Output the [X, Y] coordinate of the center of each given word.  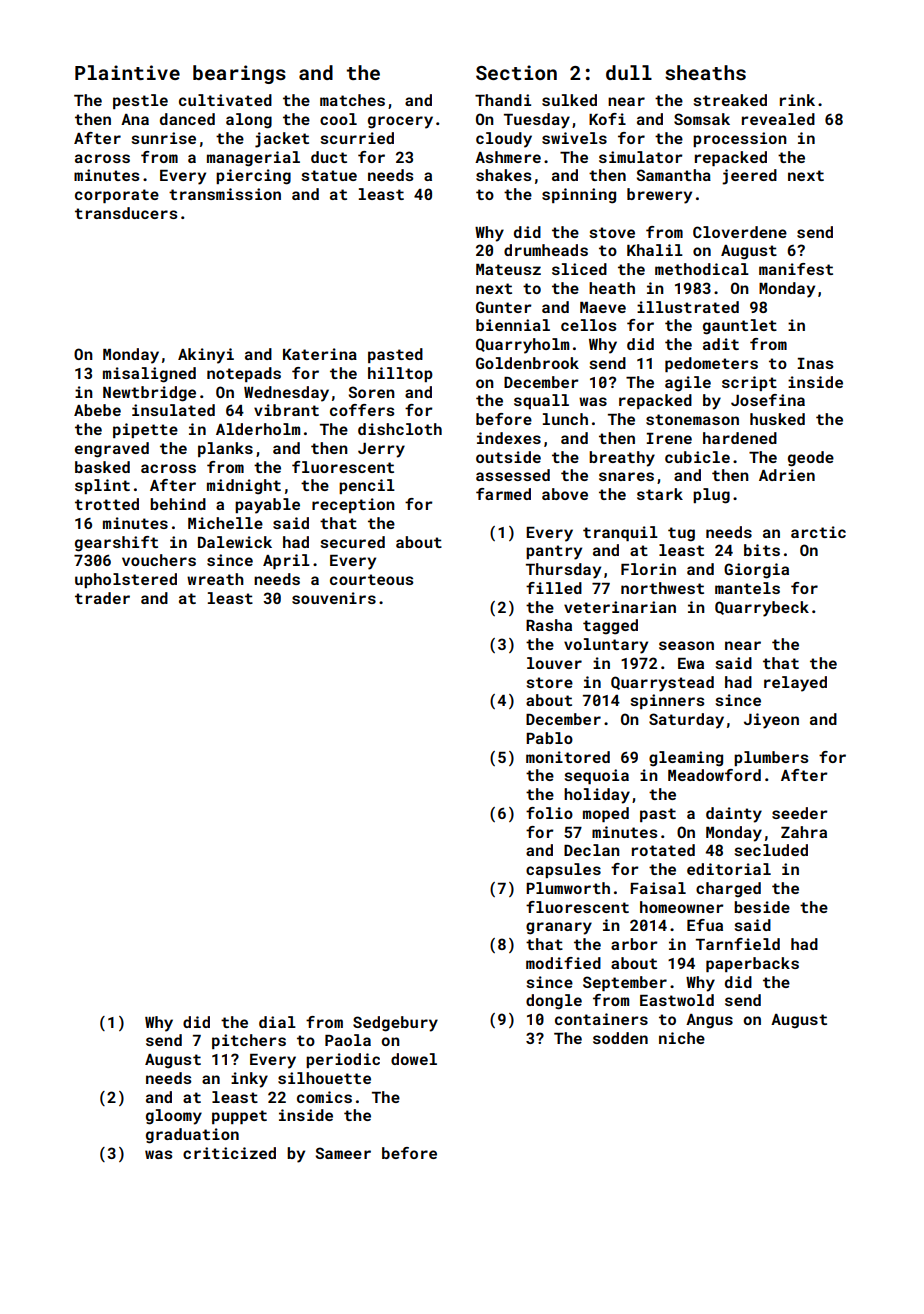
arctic [818, 532]
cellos [589, 325]
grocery [400, 122]
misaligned [149, 375]
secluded [771, 850]
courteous [372, 579]
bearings [239, 74]
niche [682, 1038]
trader [102, 598]
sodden [620, 1038]
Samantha [674, 175]
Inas [815, 363]
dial [277, 1022]
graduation [192, 1136]
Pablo [549, 738]
